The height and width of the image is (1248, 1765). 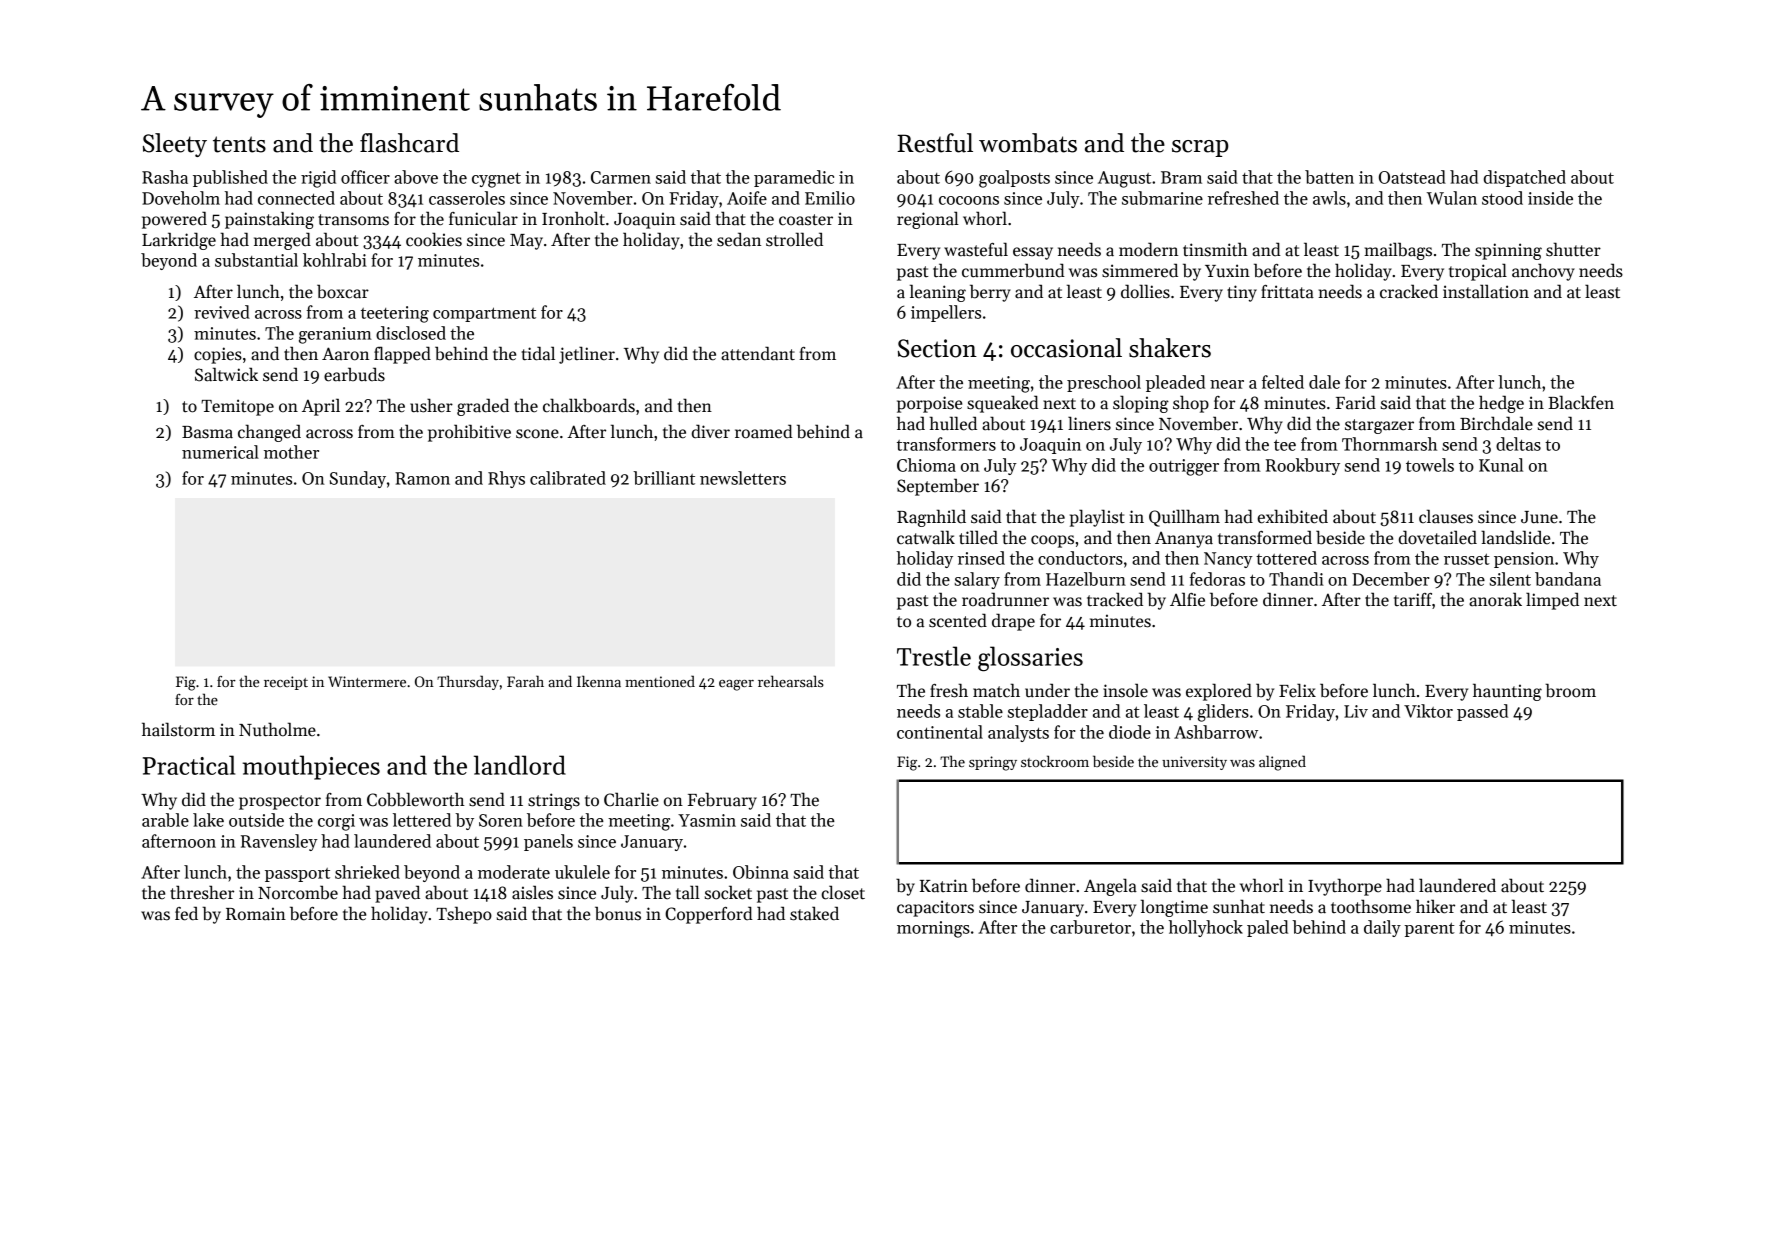 What do you see at coordinates (179, 241) in the image?
I see `Larkridge` at bounding box center [179, 241].
